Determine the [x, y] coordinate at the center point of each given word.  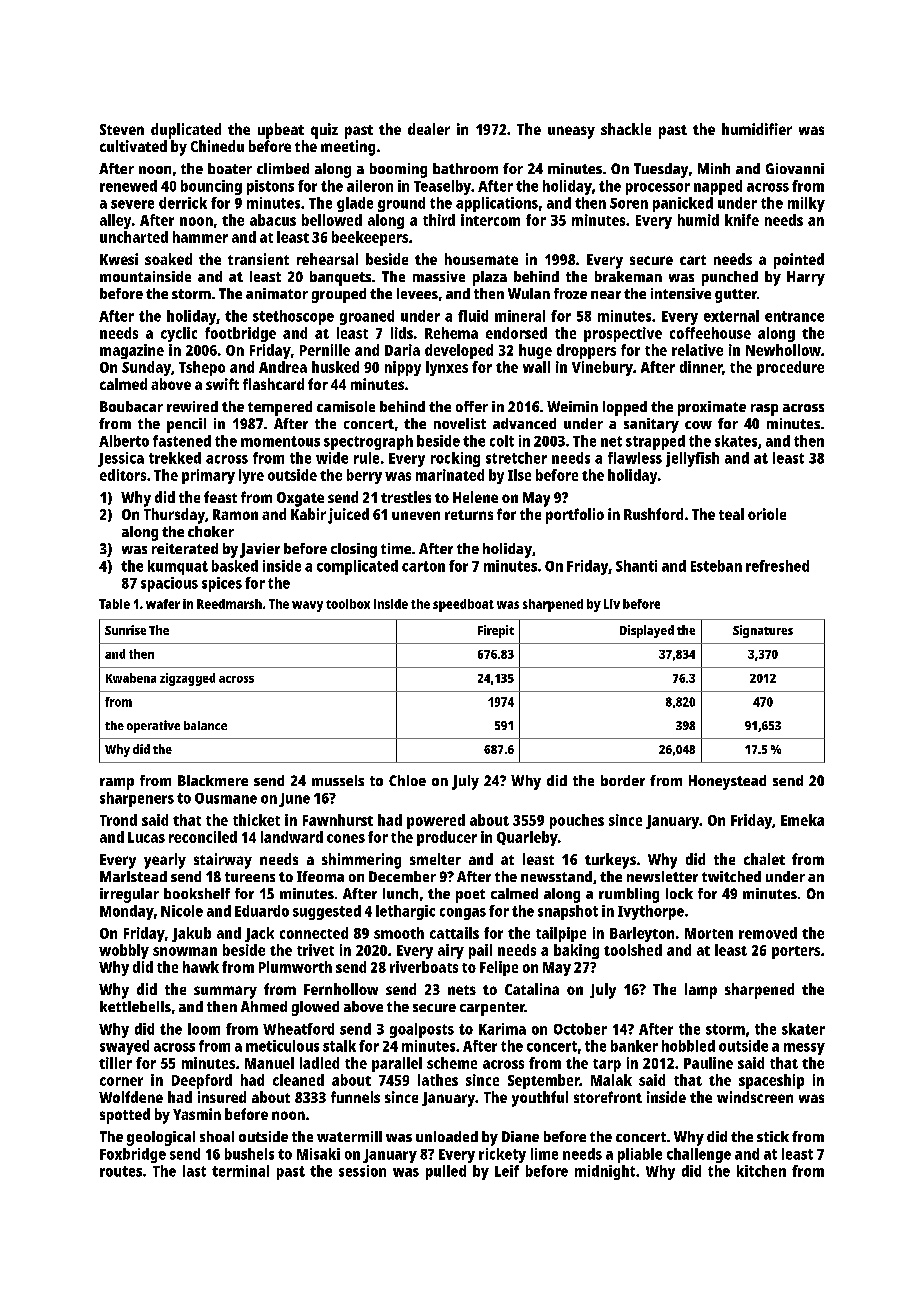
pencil [186, 425]
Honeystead [727, 782]
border [623, 780]
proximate [712, 408]
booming [398, 170]
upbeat [281, 131]
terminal [240, 1171]
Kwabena [131, 678]
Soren [629, 203]
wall [536, 367]
